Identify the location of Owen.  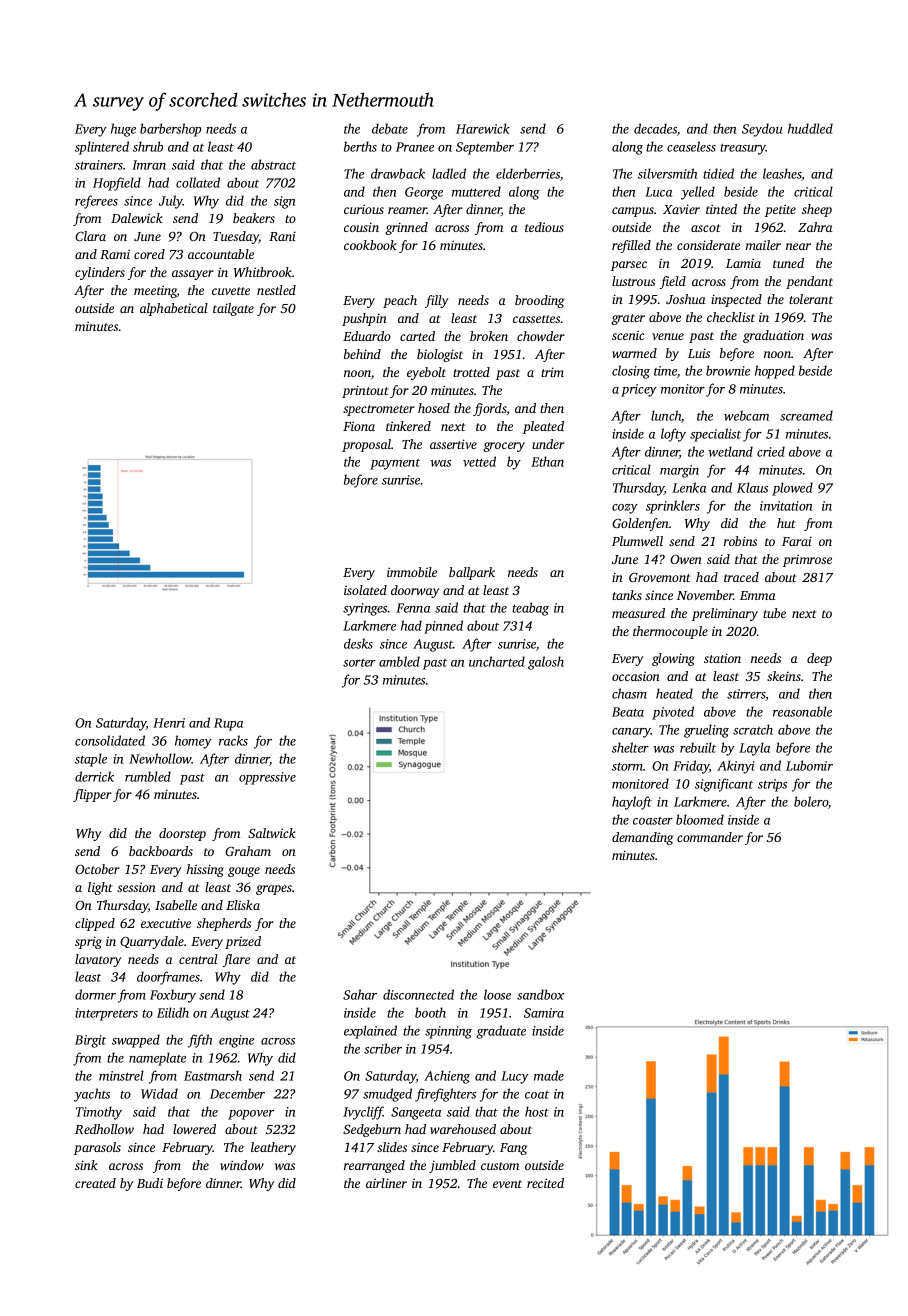
(686, 559).
